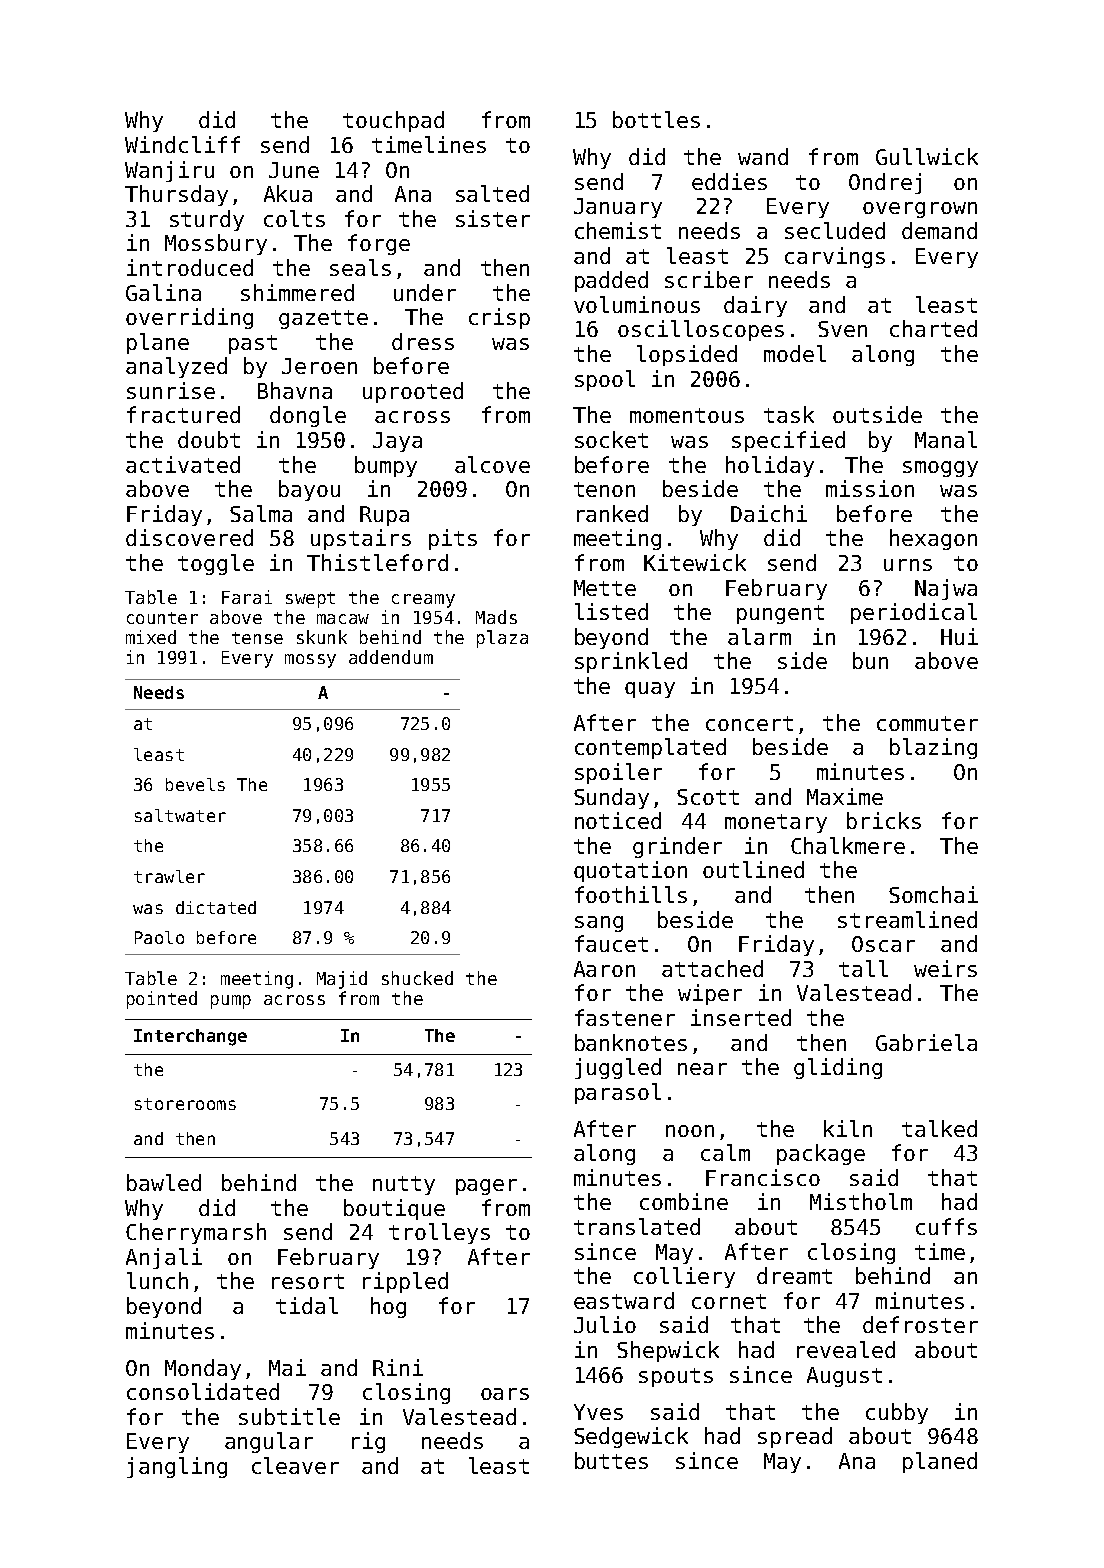  I want to click on Daichi, so click(769, 513).
